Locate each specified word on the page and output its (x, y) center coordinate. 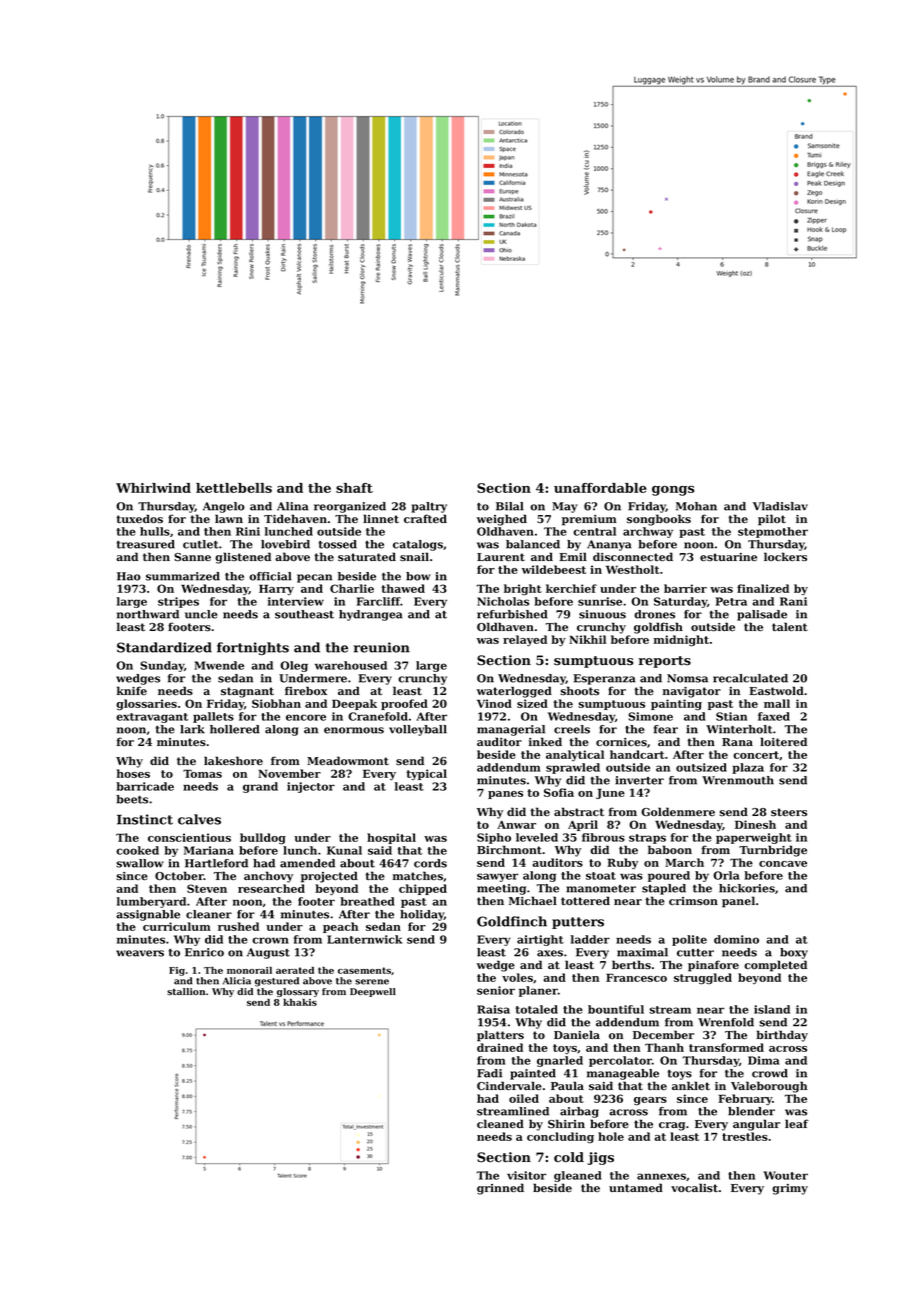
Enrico (204, 952)
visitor (526, 1175)
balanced (533, 544)
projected (329, 877)
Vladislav (780, 506)
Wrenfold (726, 1022)
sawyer (497, 877)
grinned (500, 1189)
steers (789, 812)
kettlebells (234, 488)
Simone (651, 716)
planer (538, 991)
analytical (575, 755)
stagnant (247, 692)
